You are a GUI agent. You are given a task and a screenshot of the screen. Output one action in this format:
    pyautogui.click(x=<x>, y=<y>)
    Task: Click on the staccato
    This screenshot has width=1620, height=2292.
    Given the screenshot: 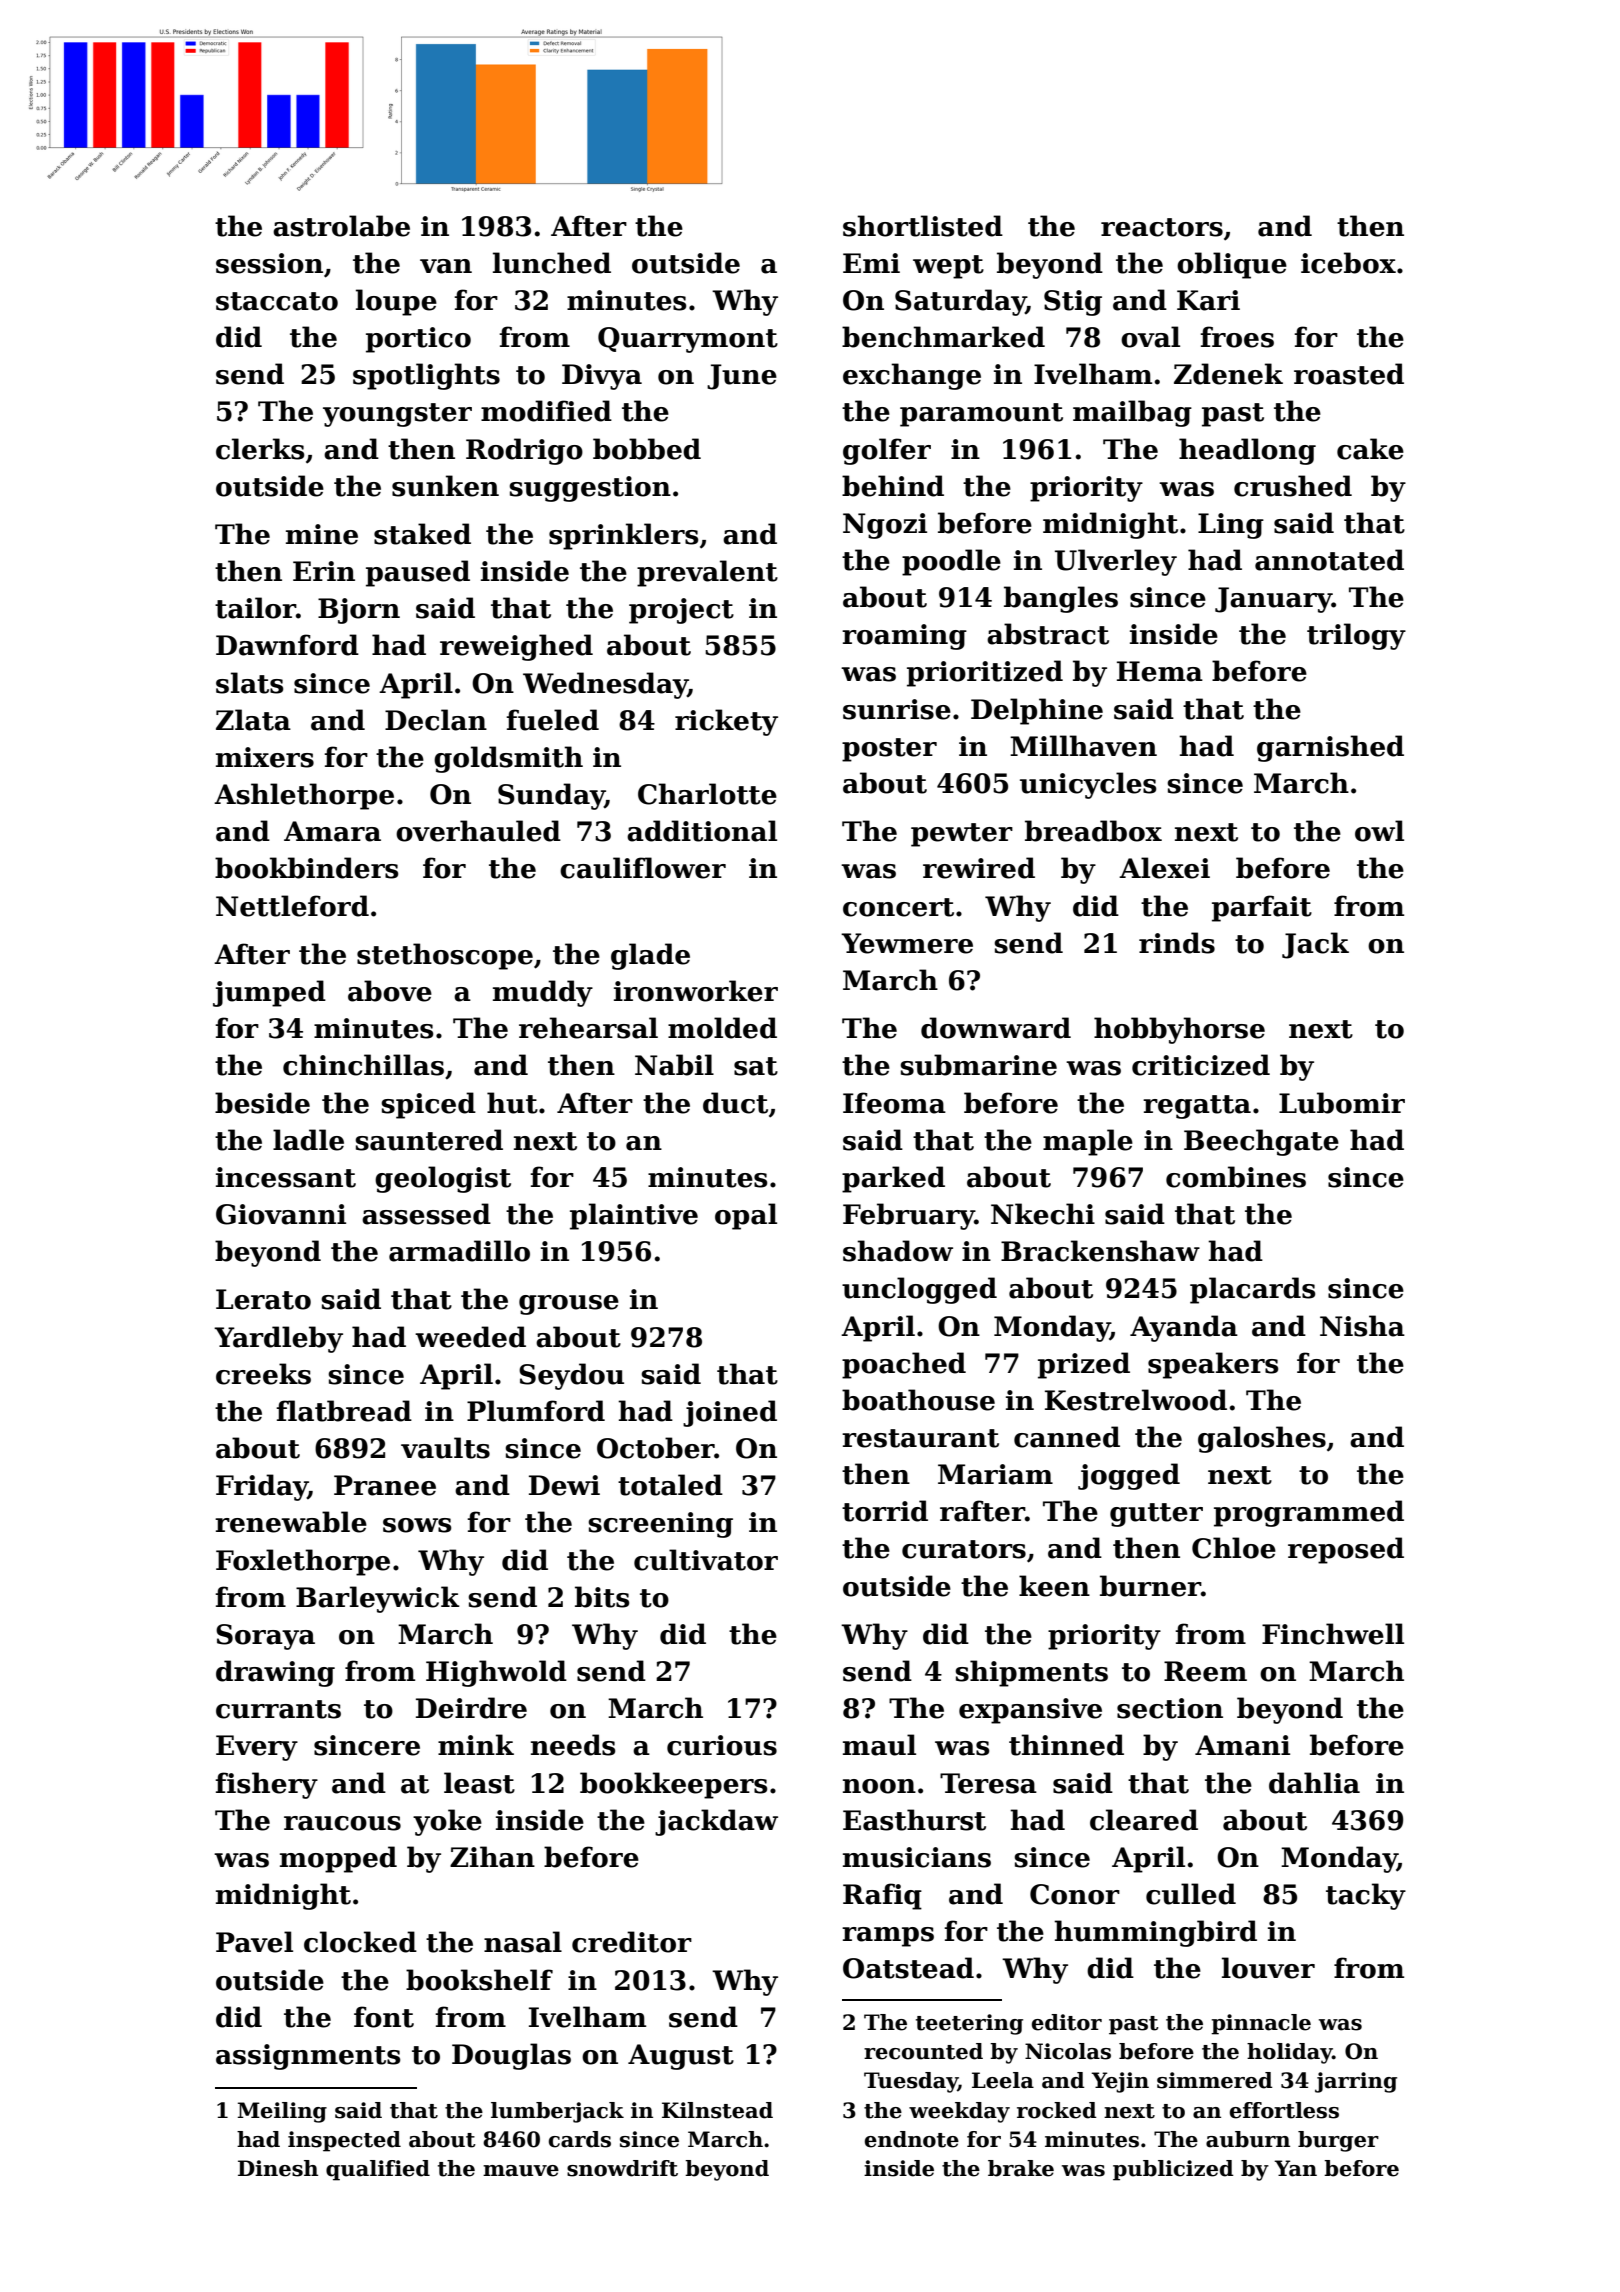 What is the action you would take?
    pyautogui.click(x=277, y=301)
